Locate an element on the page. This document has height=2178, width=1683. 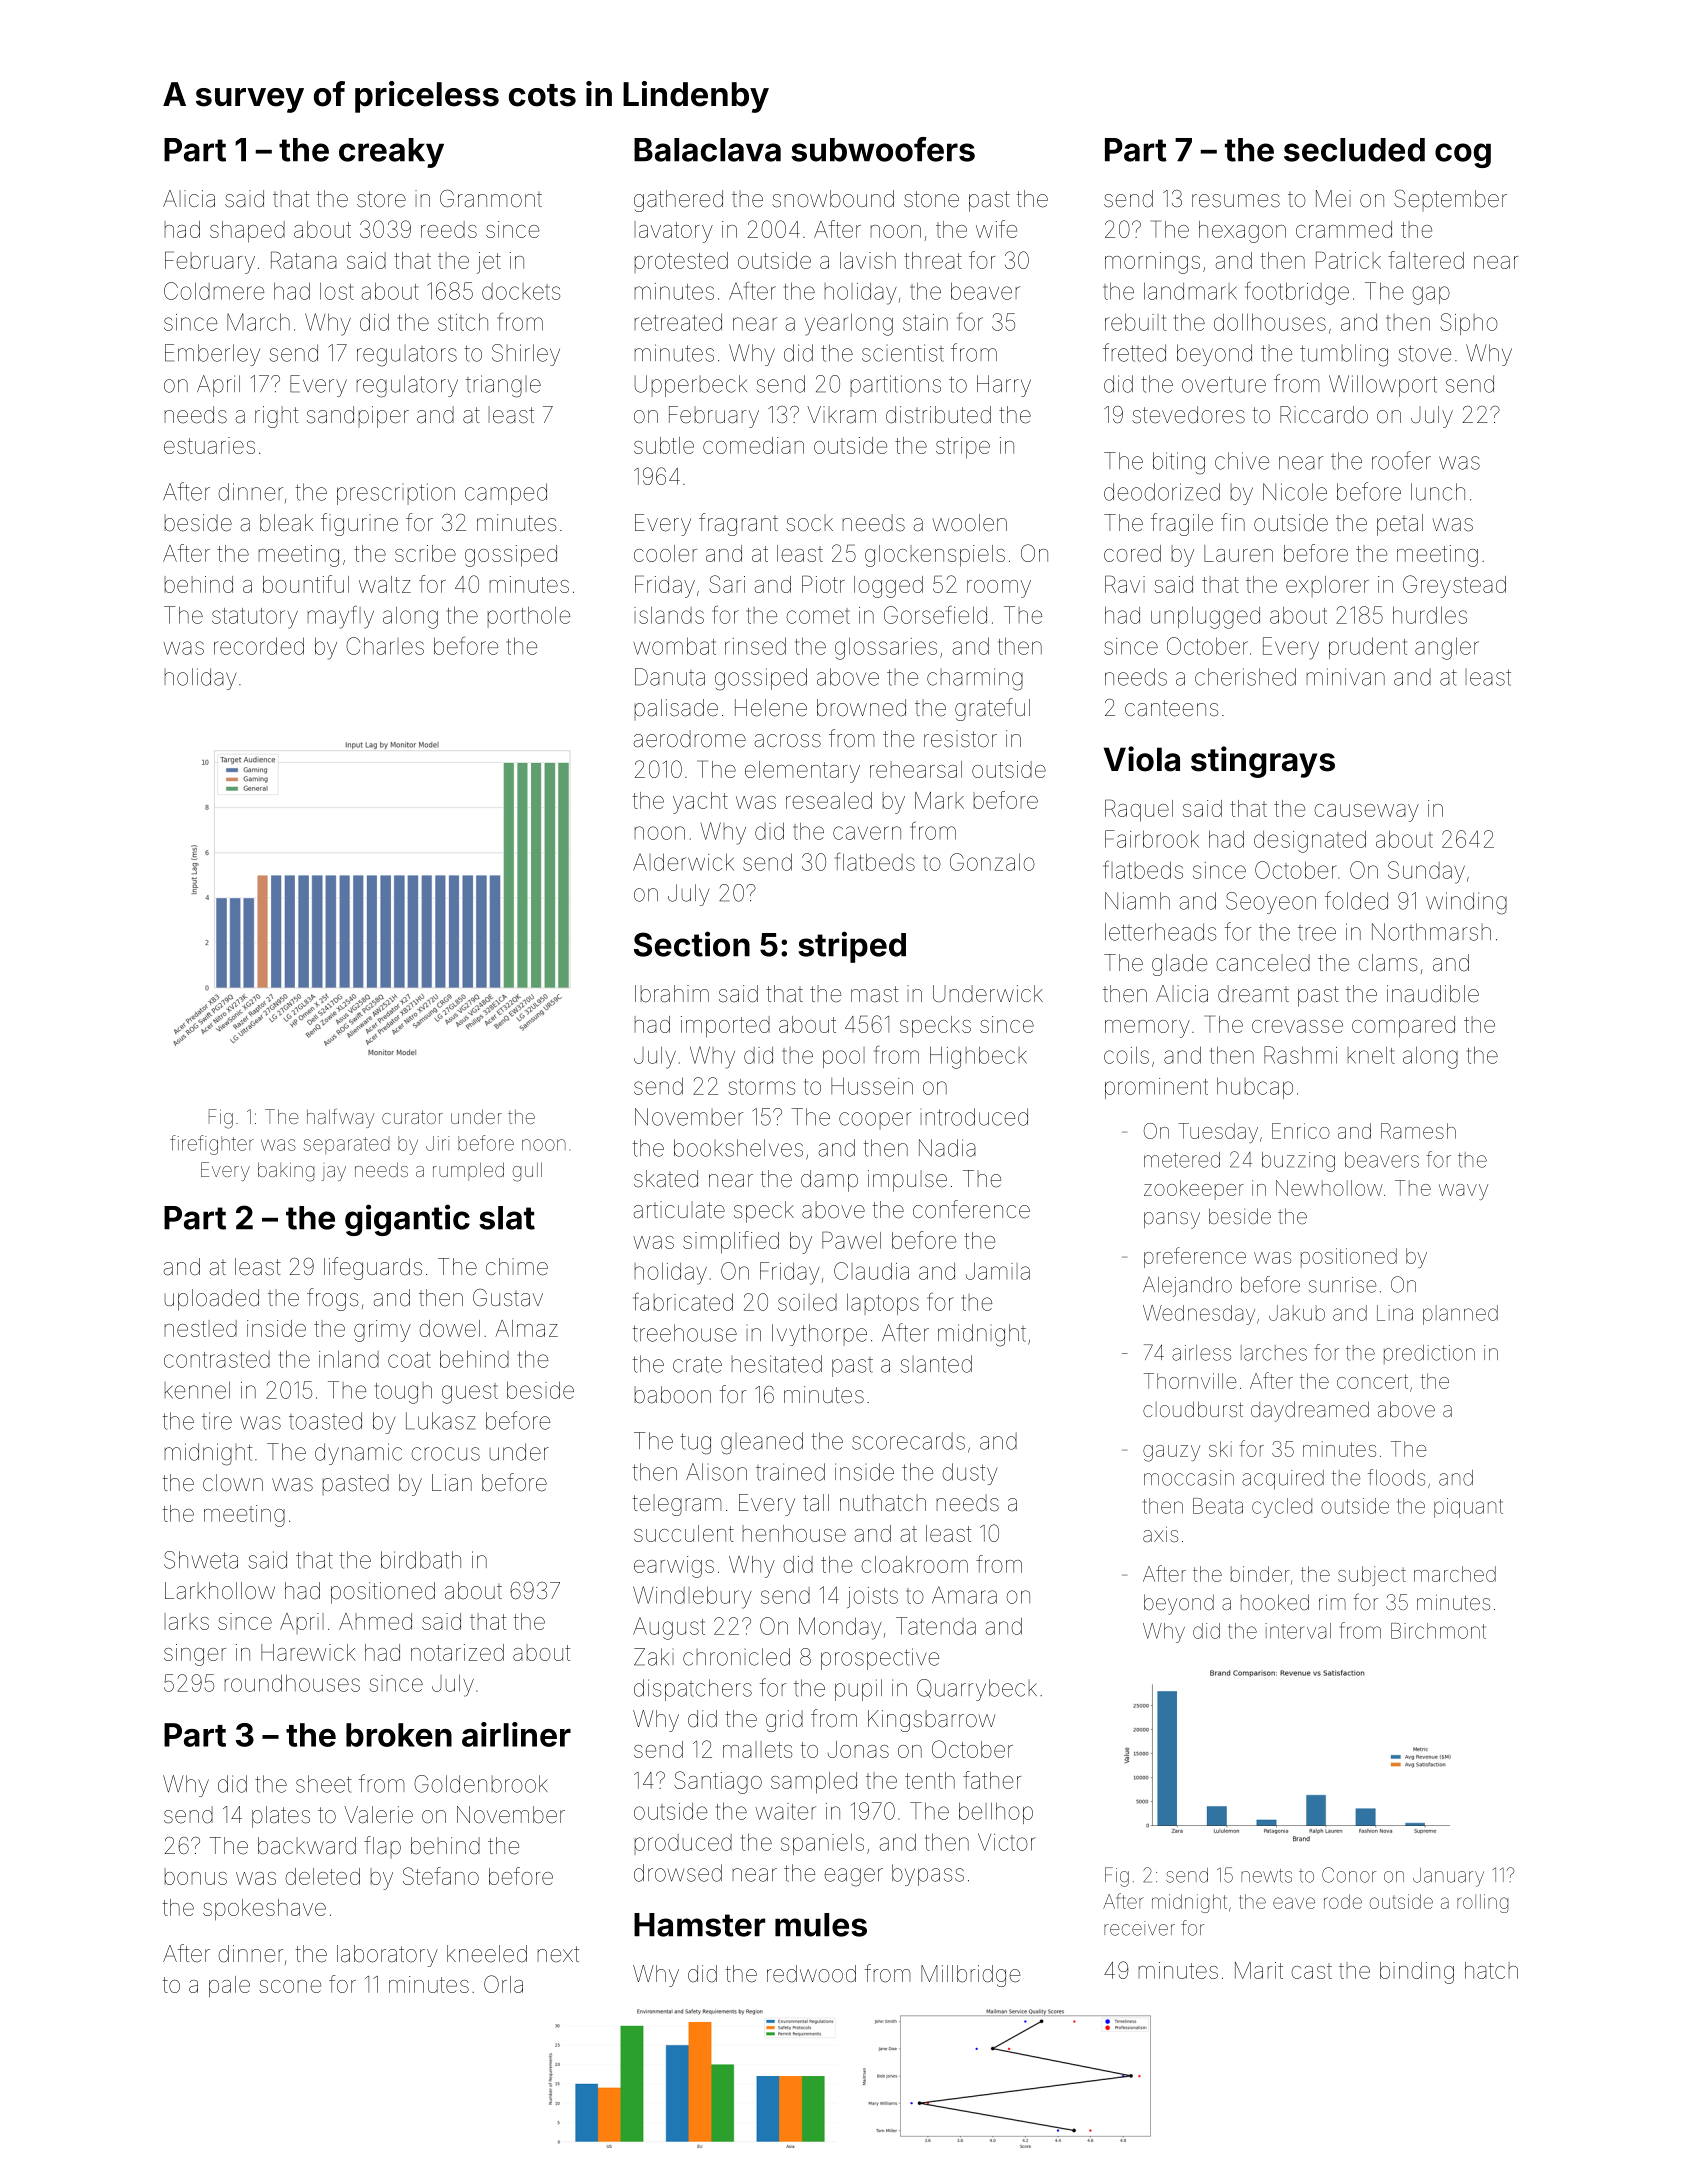
slanted is located at coordinates (936, 1364).
